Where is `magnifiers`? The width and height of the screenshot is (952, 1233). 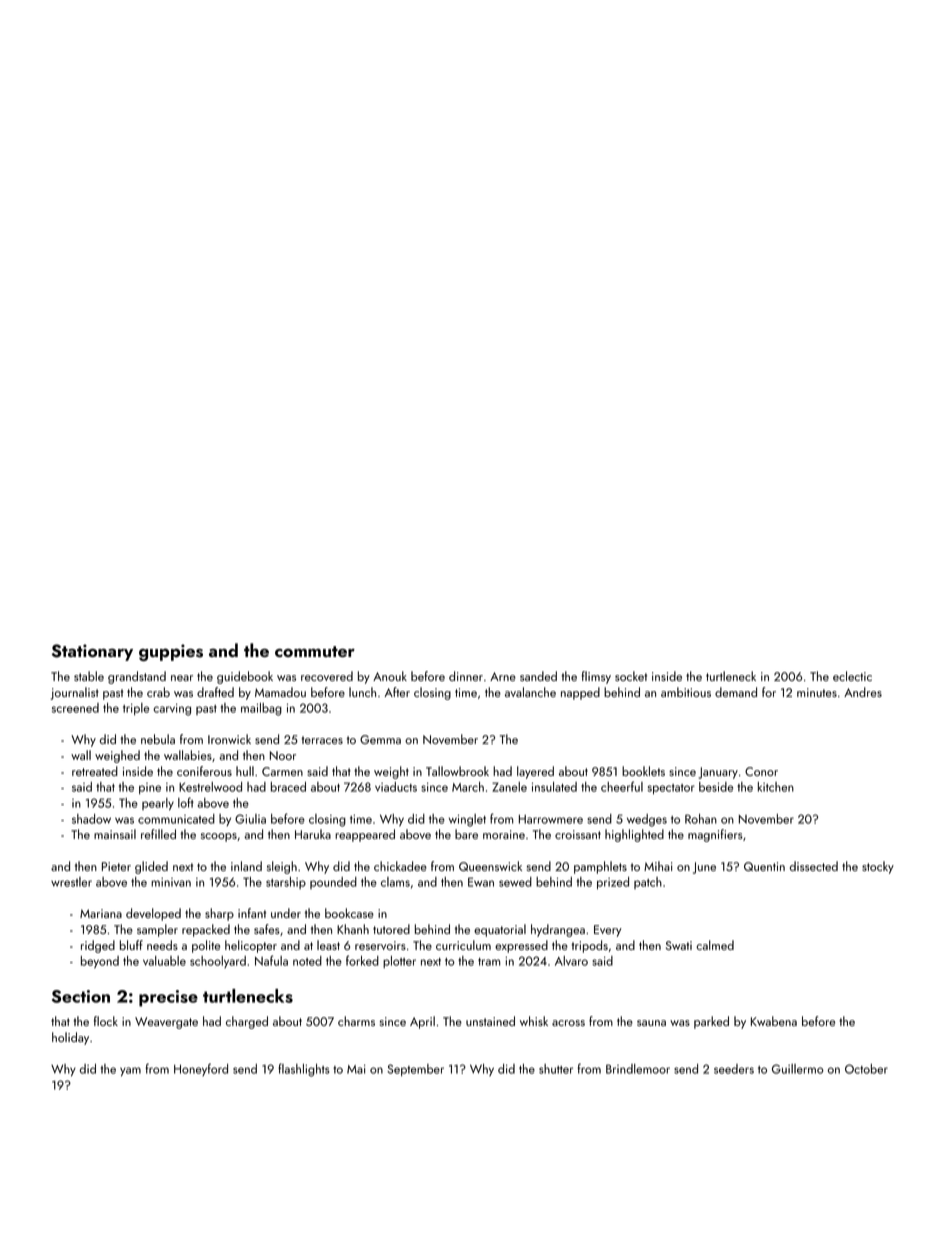
magnifiers is located at coordinates (715, 835).
